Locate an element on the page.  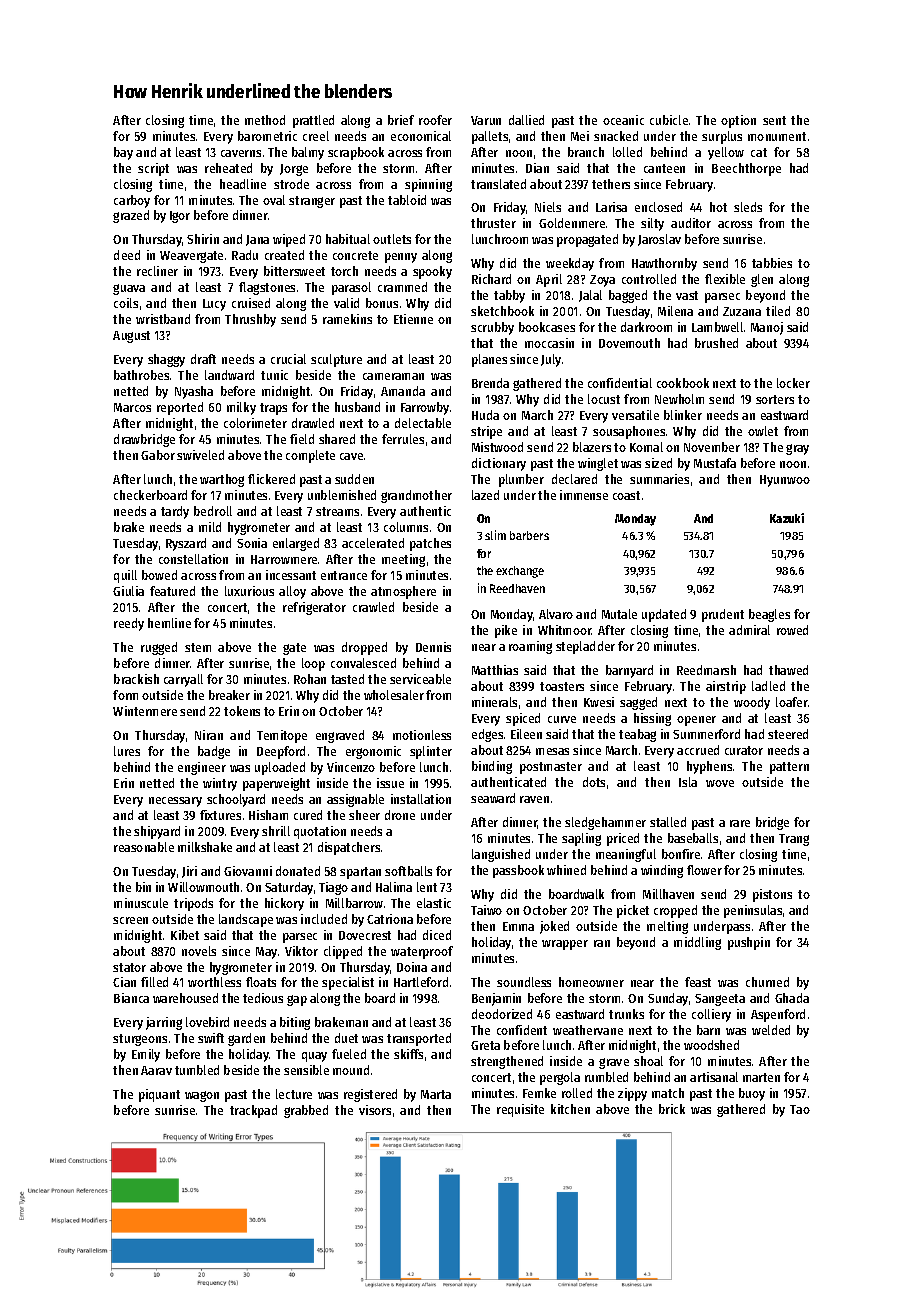
Marta is located at coordinates (436, 1094).
